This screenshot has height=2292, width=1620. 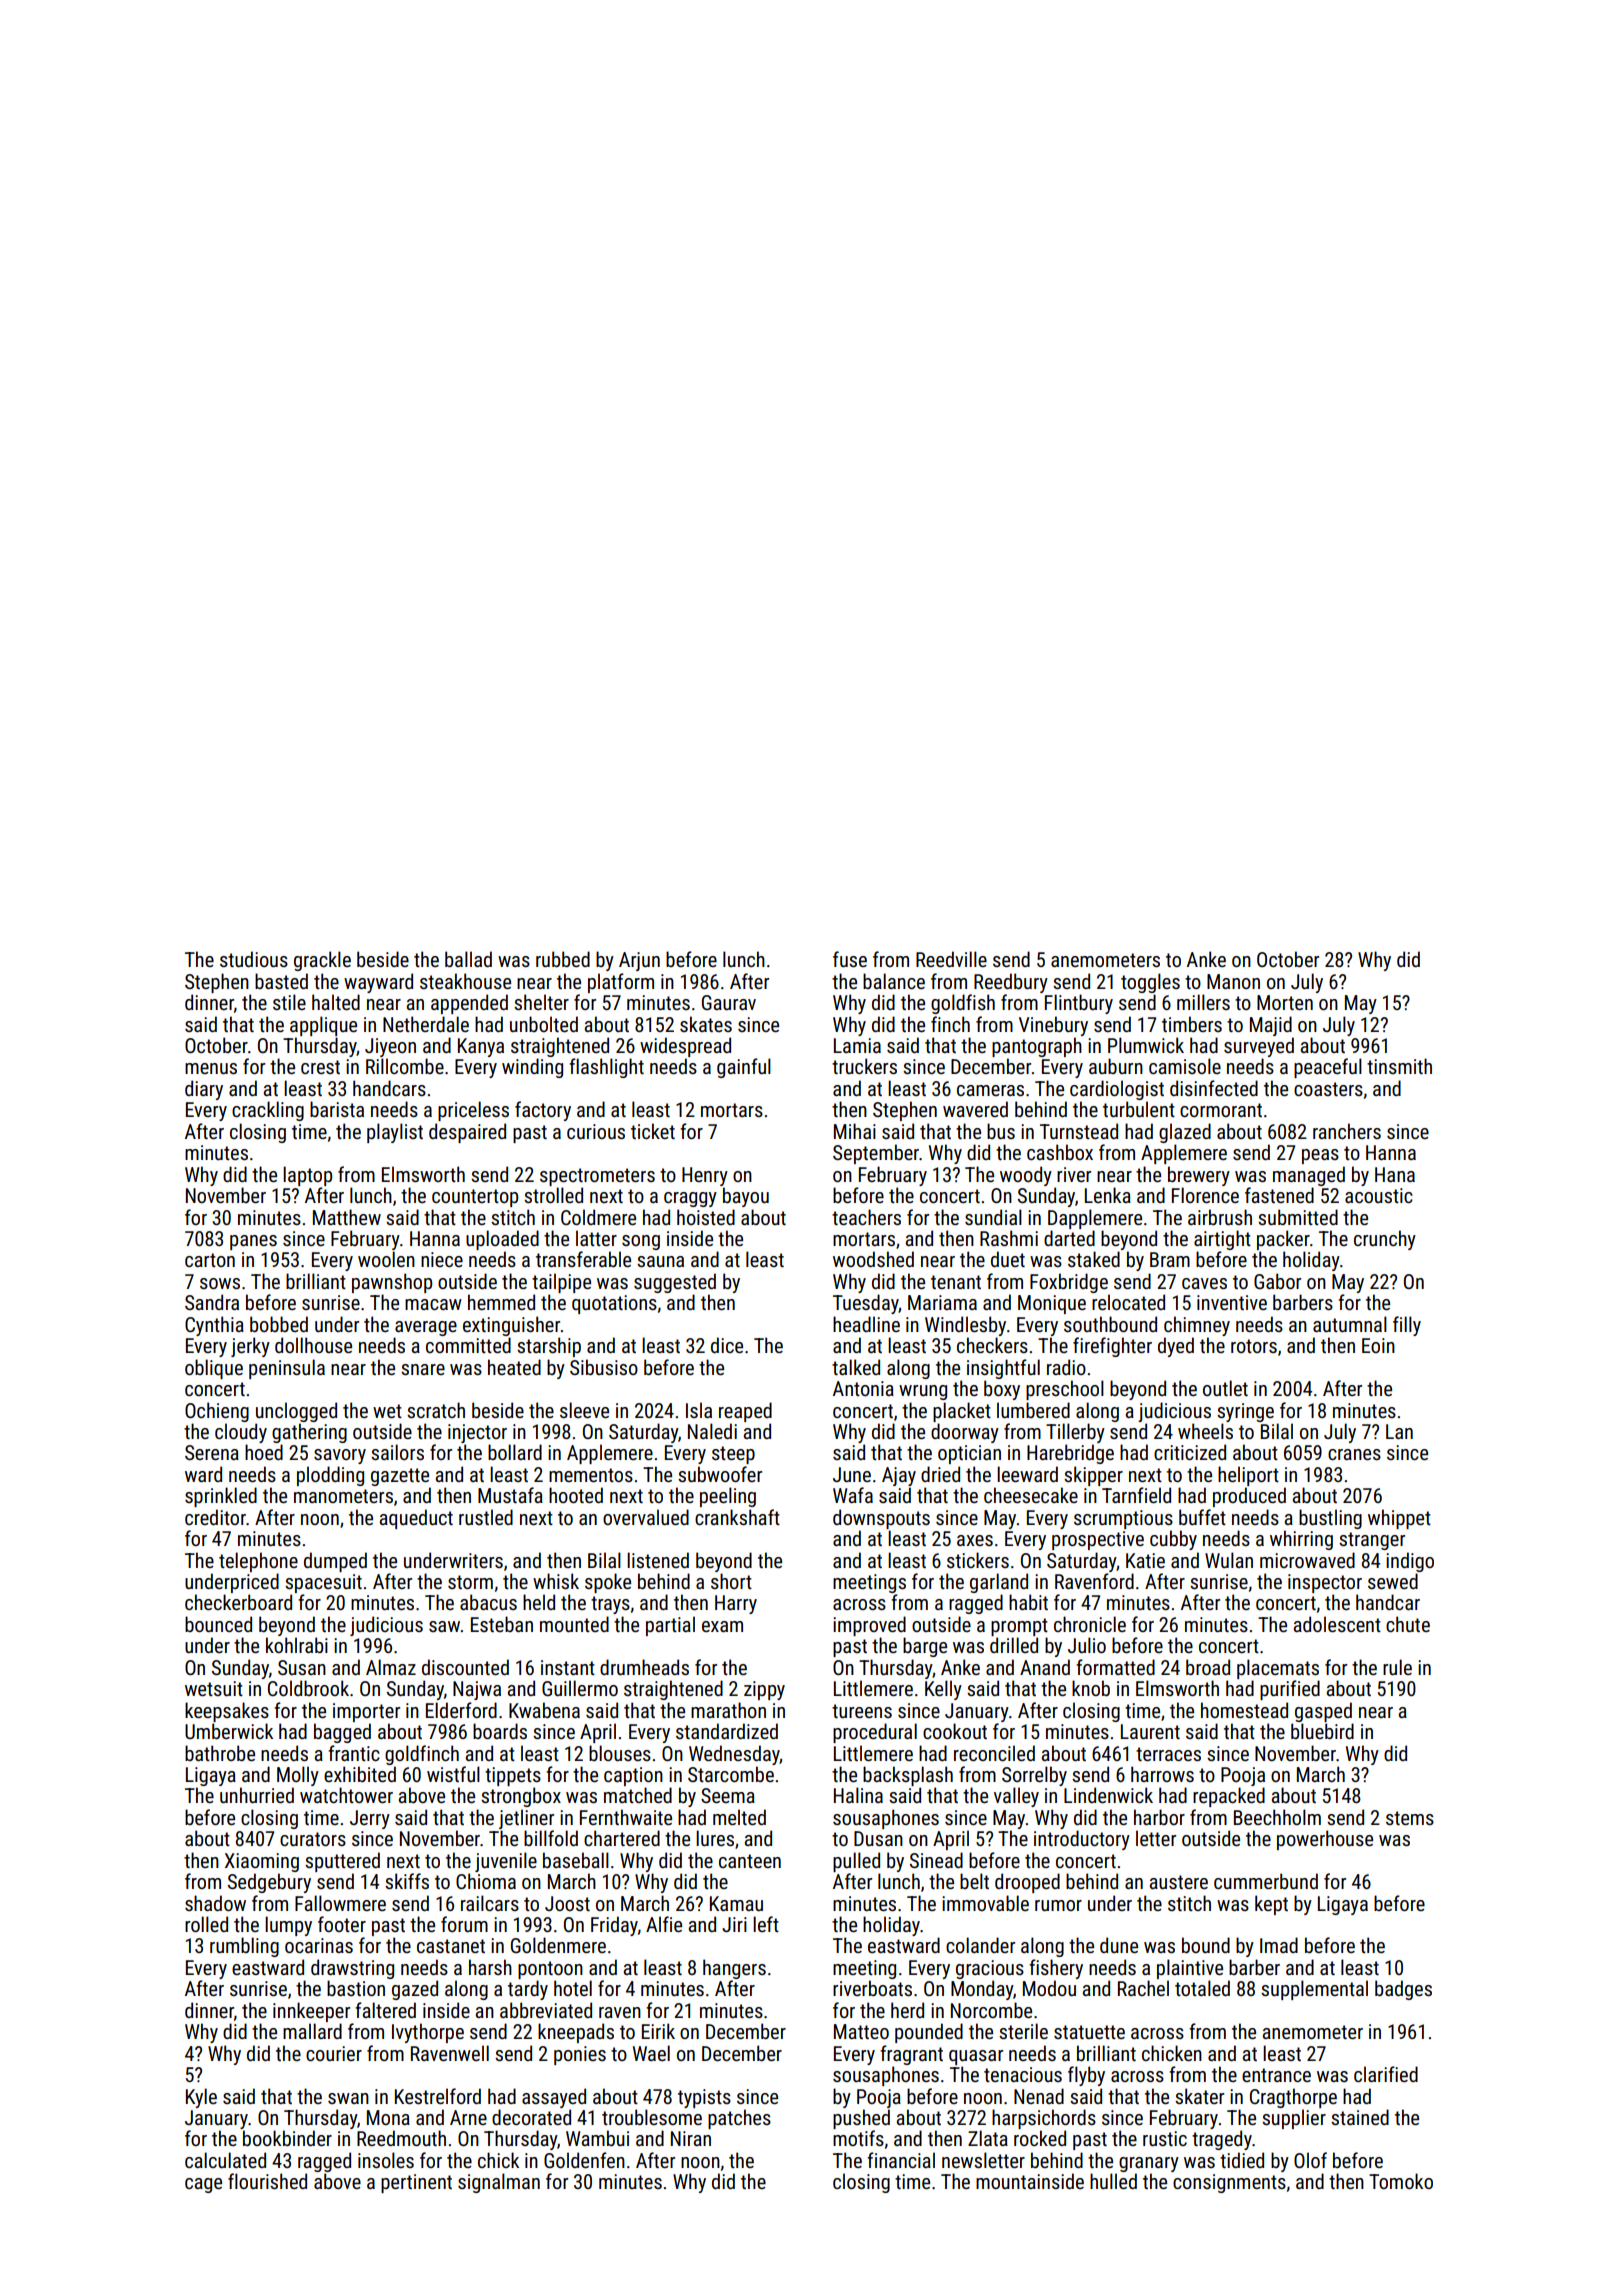 I want to click on cranes, so click(x=1354, y=1454).
